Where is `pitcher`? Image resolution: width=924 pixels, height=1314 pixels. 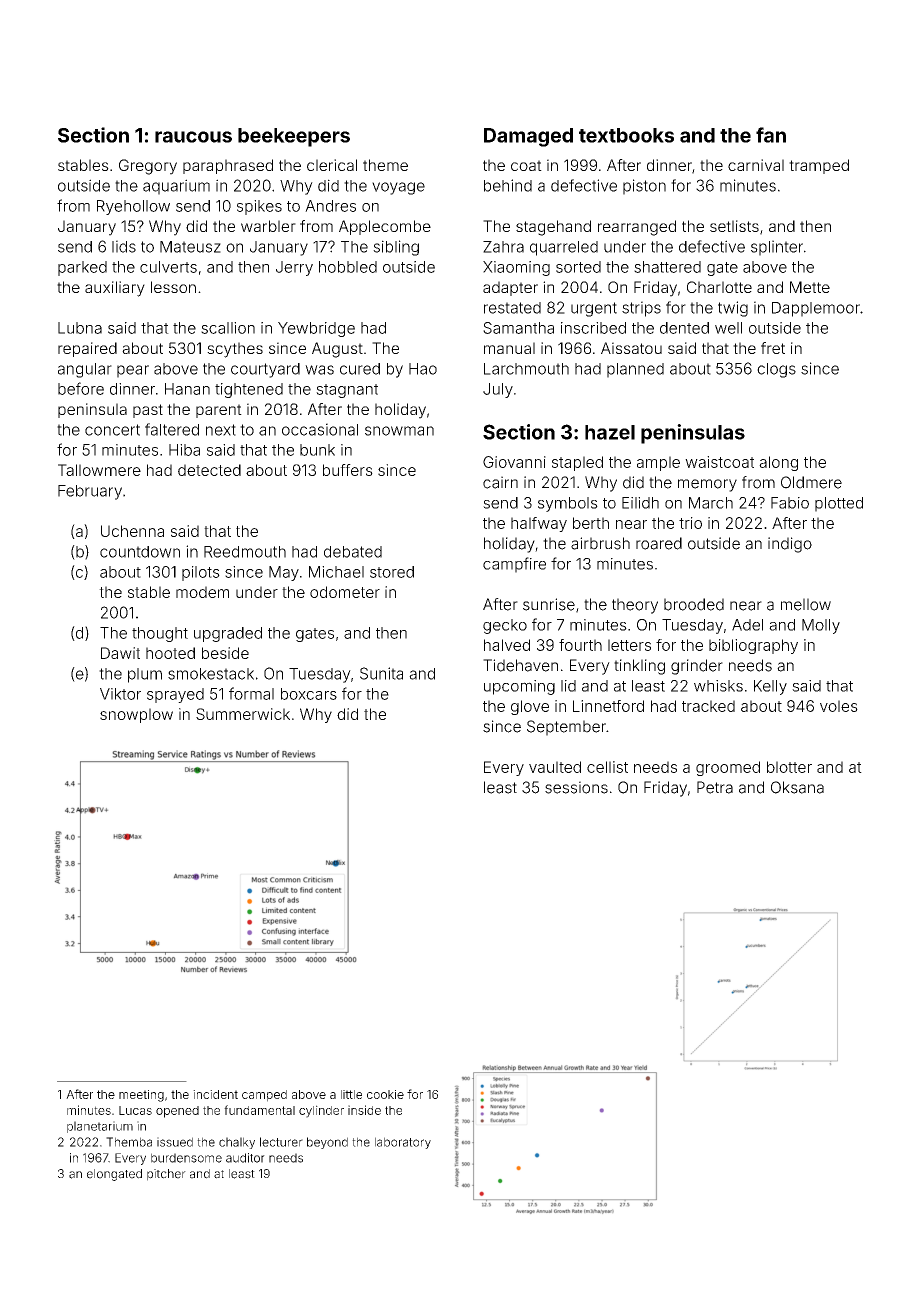 pitcher is located at coordinates (166, 1175).
